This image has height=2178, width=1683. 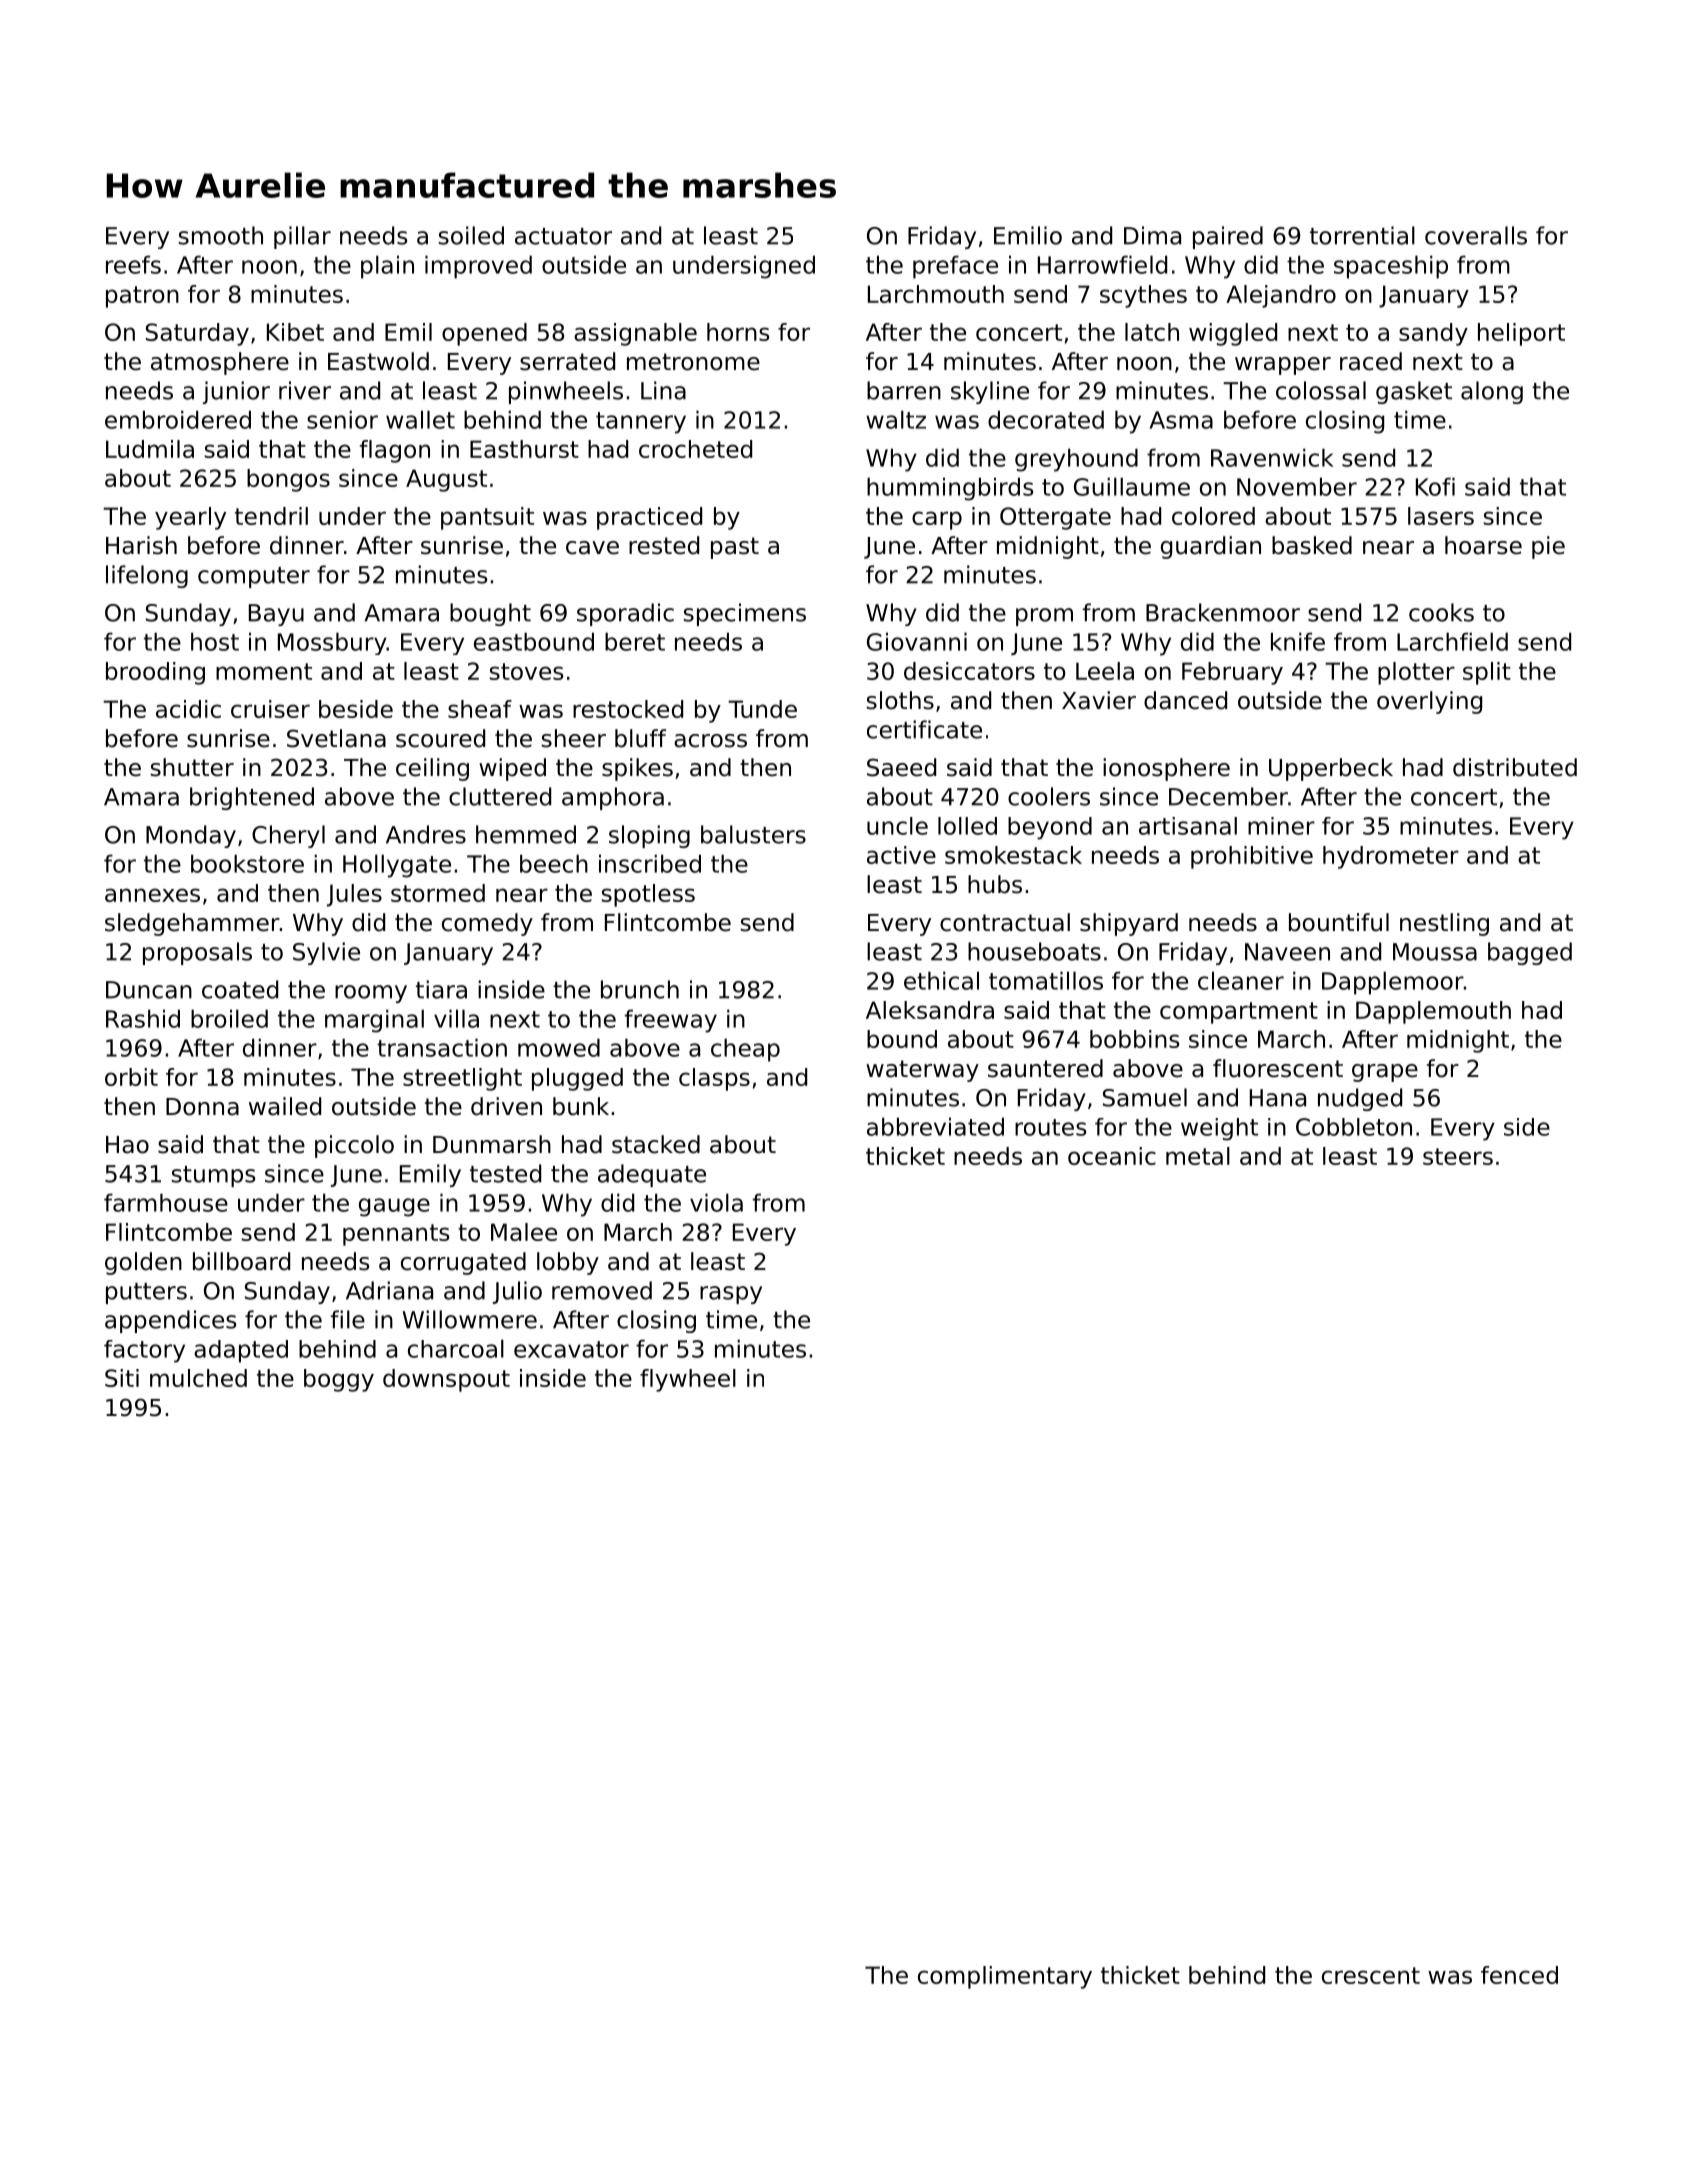 What do you see at coordinates (1005, 1977) in the image?
I see `complimentary` at bounding box center [1005, 1977].
